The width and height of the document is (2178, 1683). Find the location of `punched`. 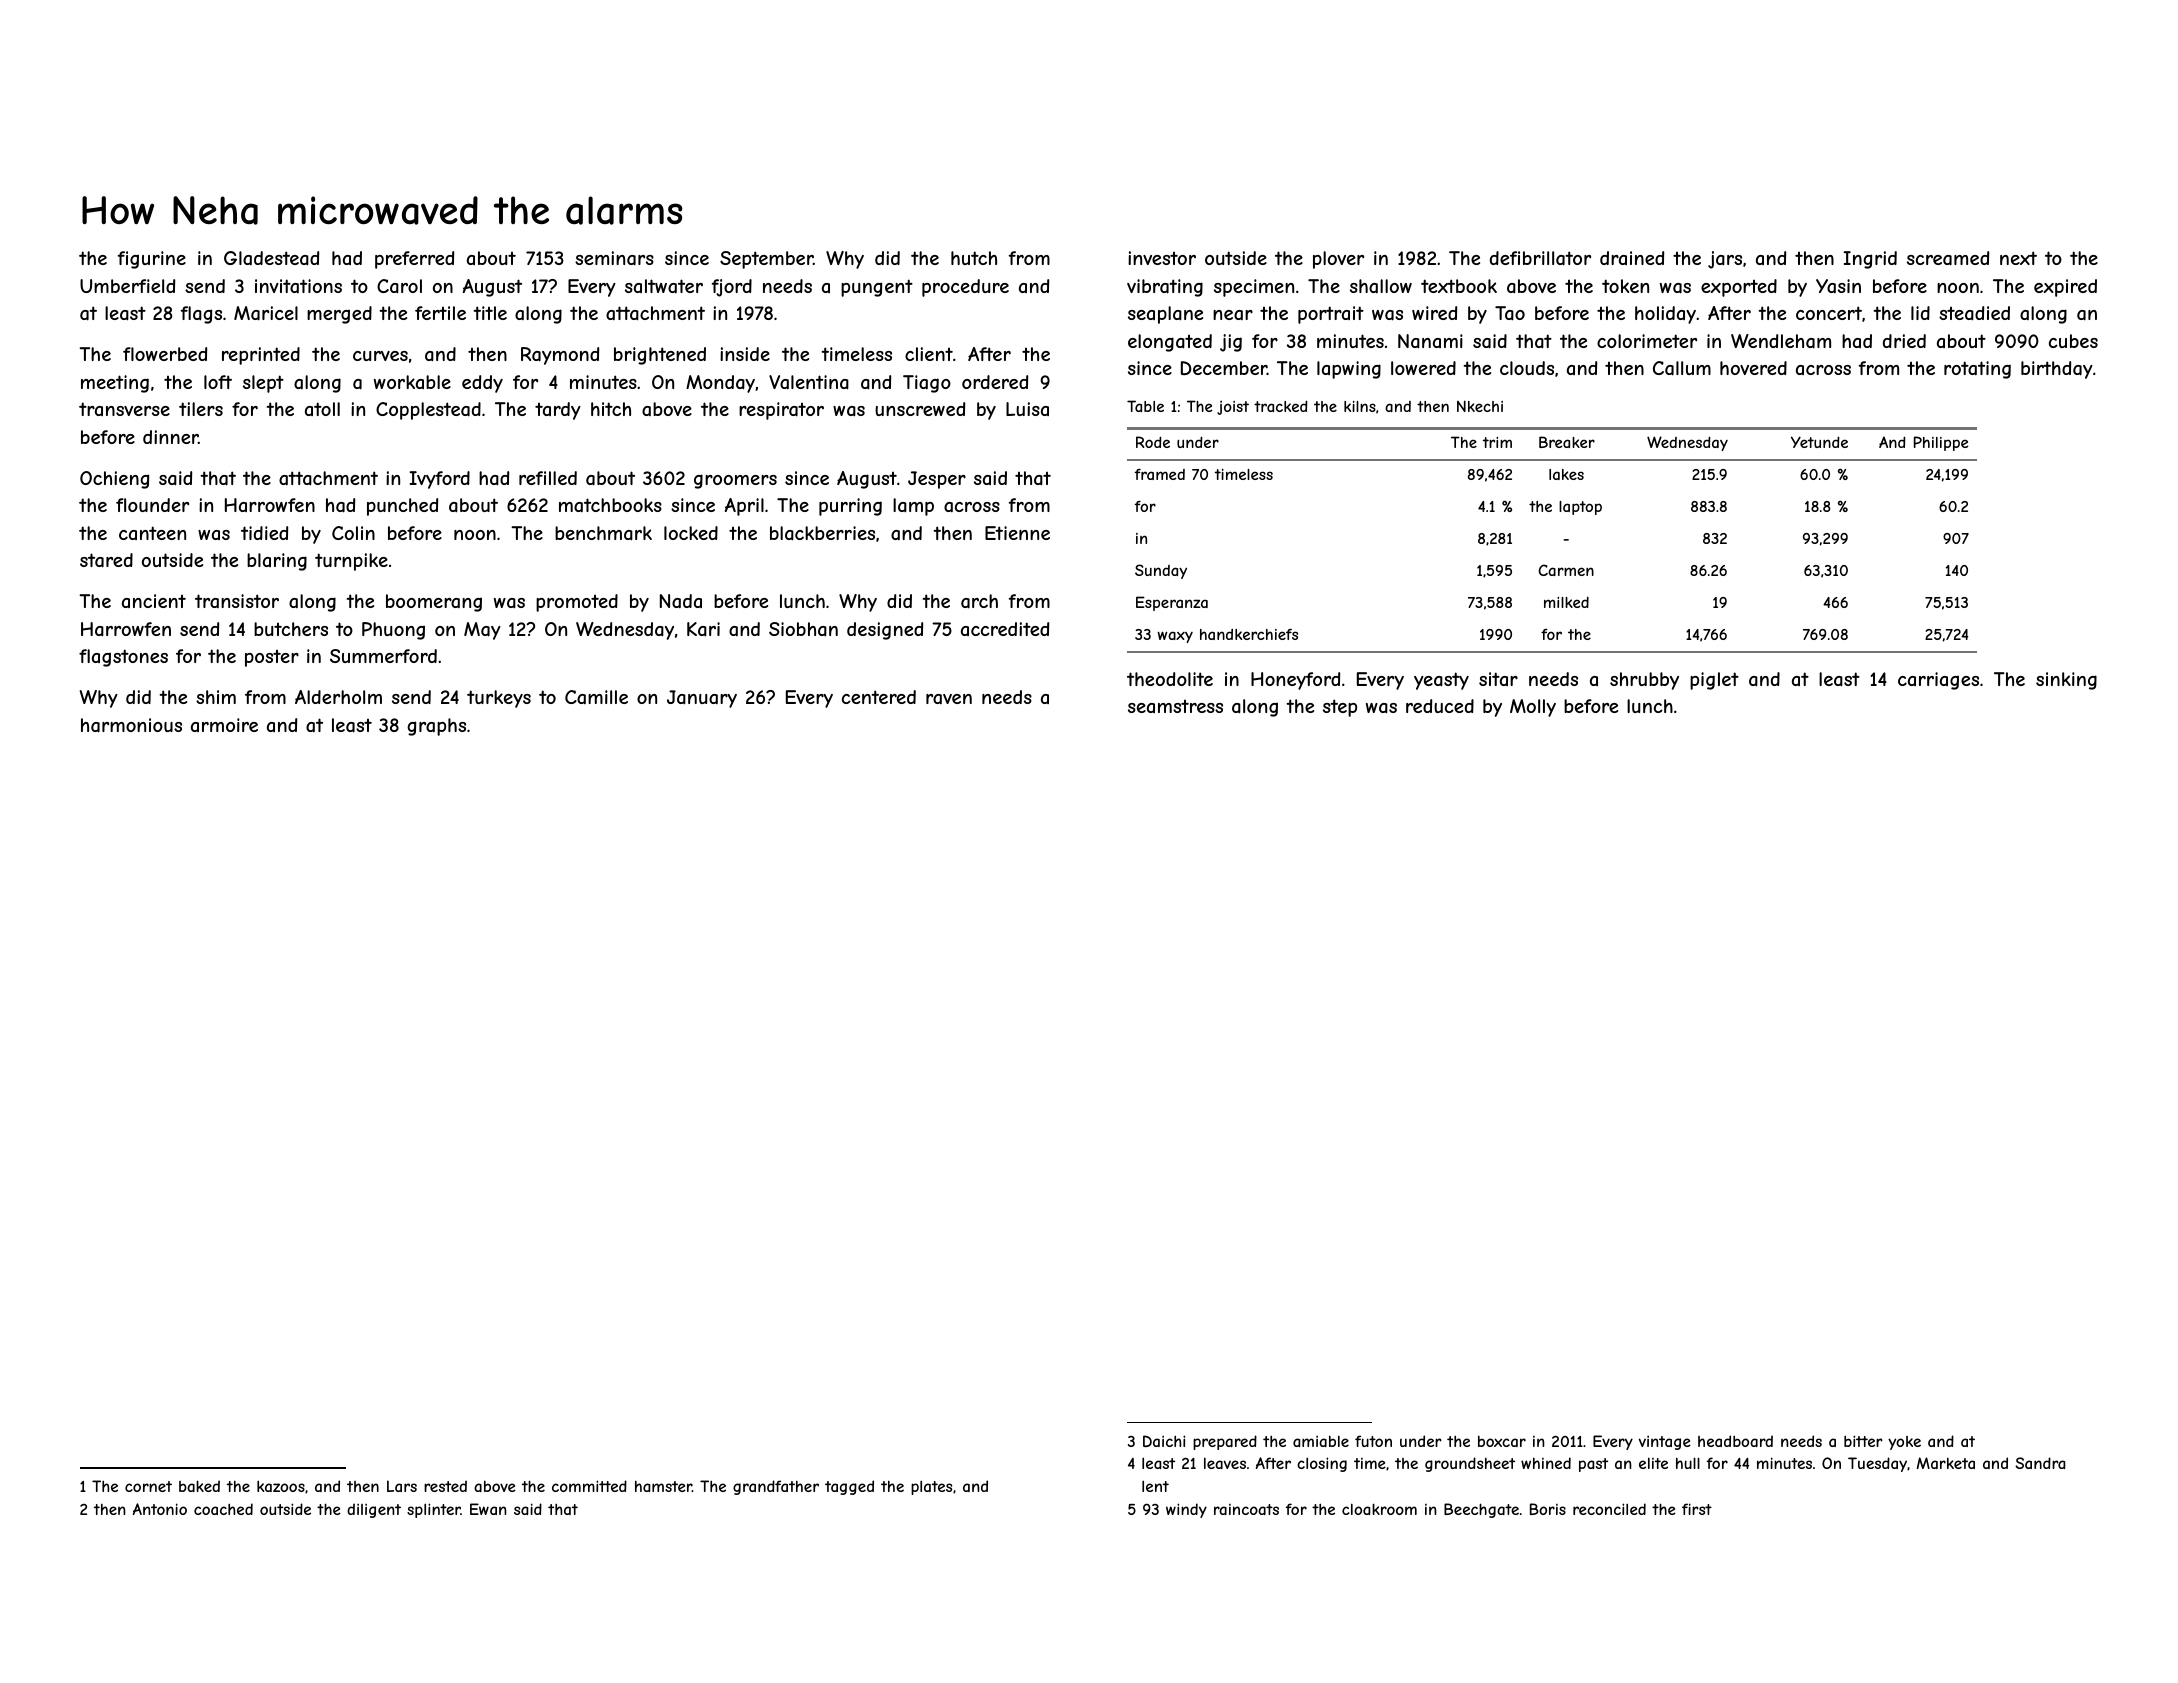

punched is located at coordinates (402, 507).
